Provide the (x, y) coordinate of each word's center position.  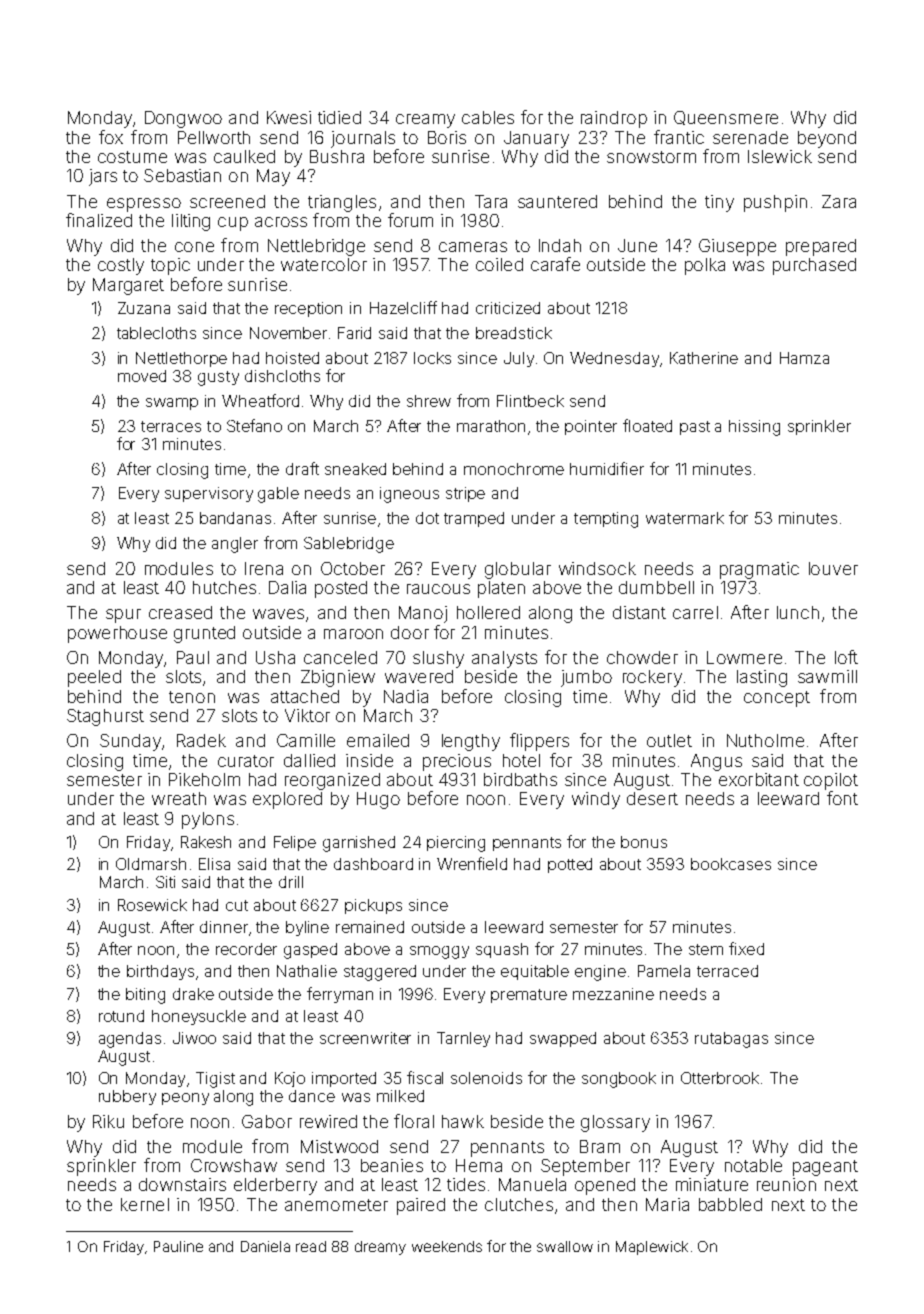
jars (103, 177)
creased (180, 612)
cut (237, 905)
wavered (419, 676)
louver (833, 568)
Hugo (378, 800)
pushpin (775, 203)
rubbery (127, 1097)
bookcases (731, 864)
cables (488, 117)
